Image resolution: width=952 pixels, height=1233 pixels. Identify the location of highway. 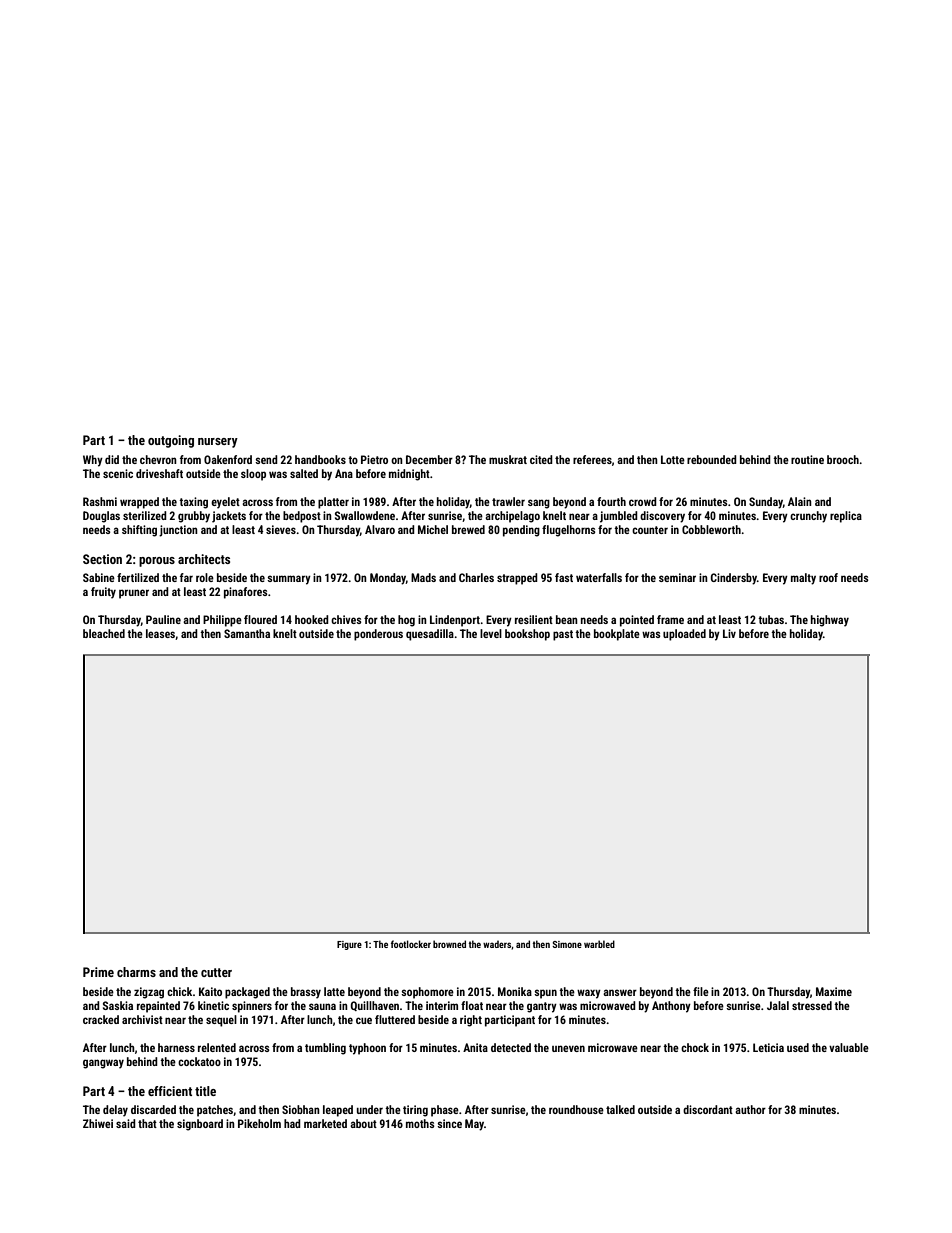
(830, 621).
